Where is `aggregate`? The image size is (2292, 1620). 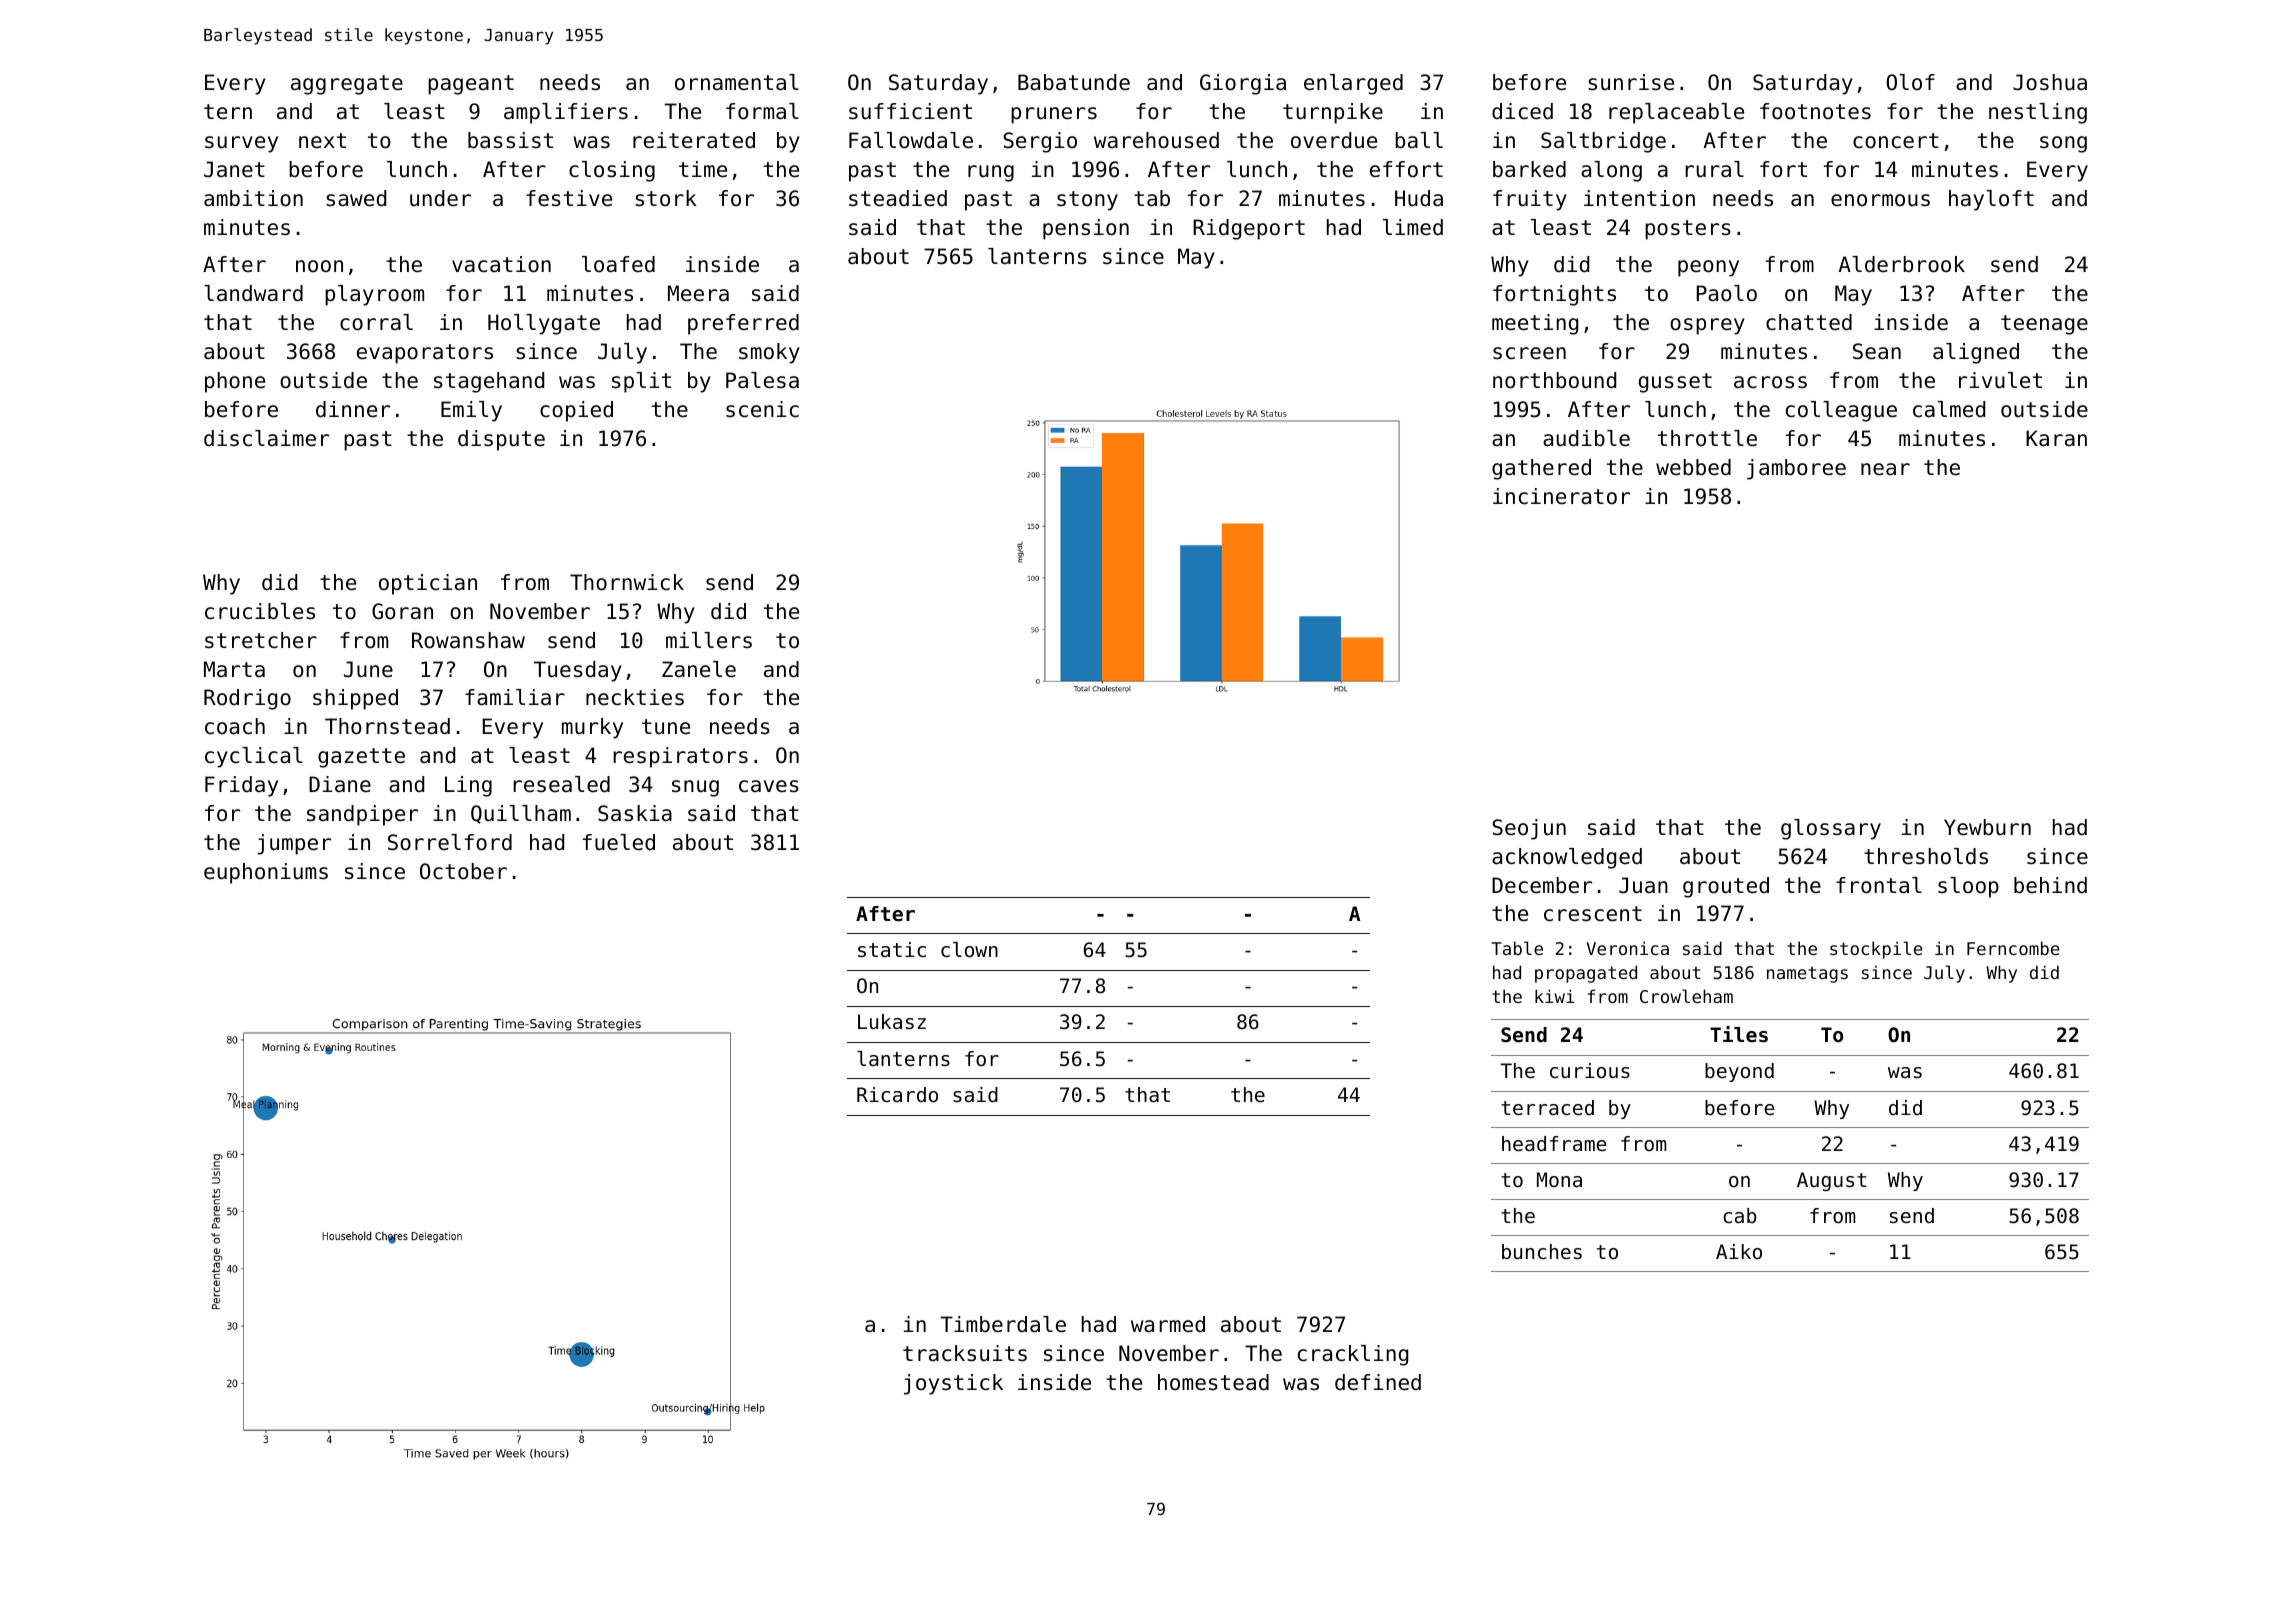
aggregate is located at coordinates (347, 85).
